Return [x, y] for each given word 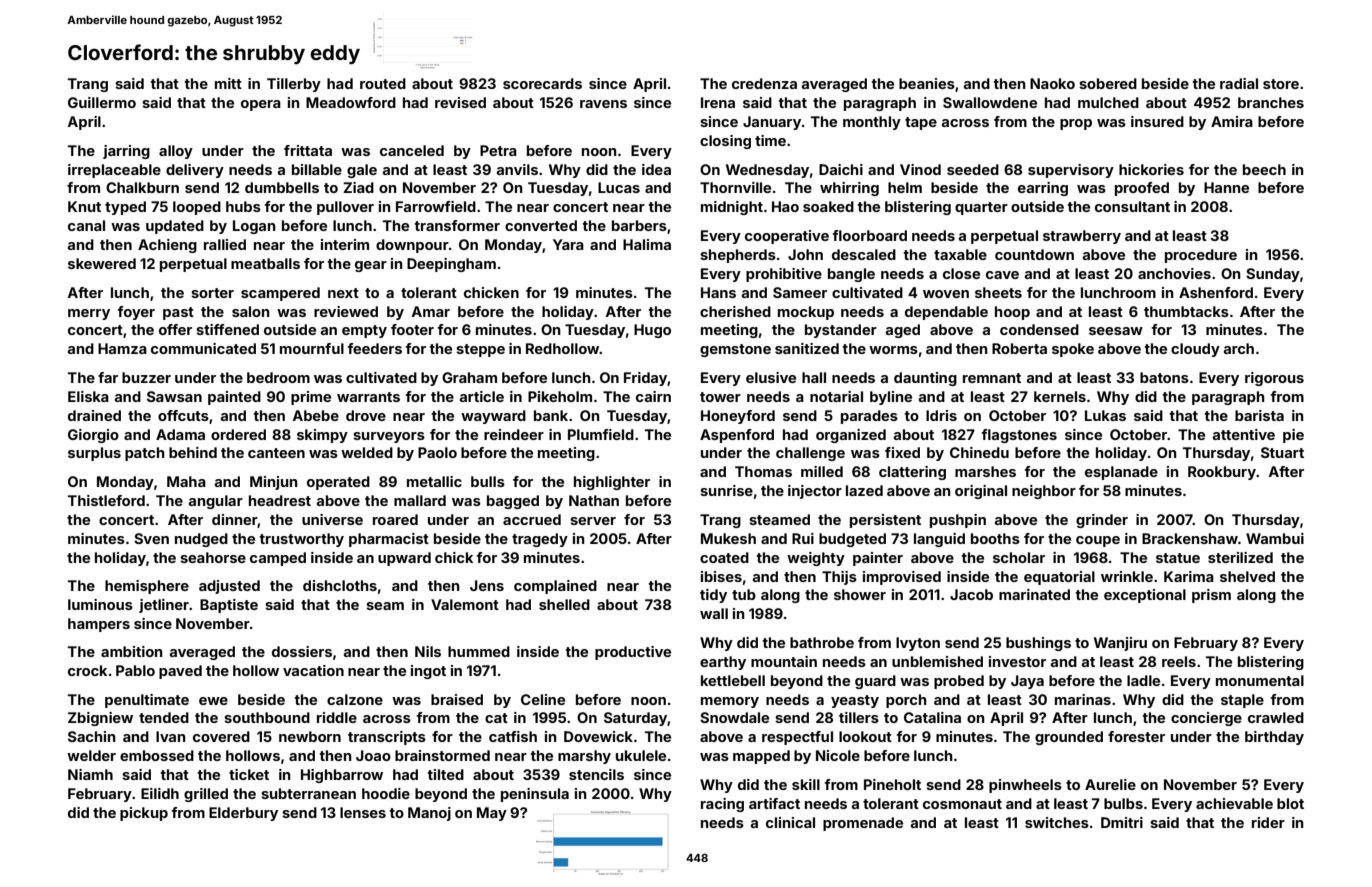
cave [1002, 275]
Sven [151, 538]
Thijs [839, 578]
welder [91, 755]
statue [1178, 558]
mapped [761, 757]
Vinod [920, 169]
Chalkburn [142, 187]
